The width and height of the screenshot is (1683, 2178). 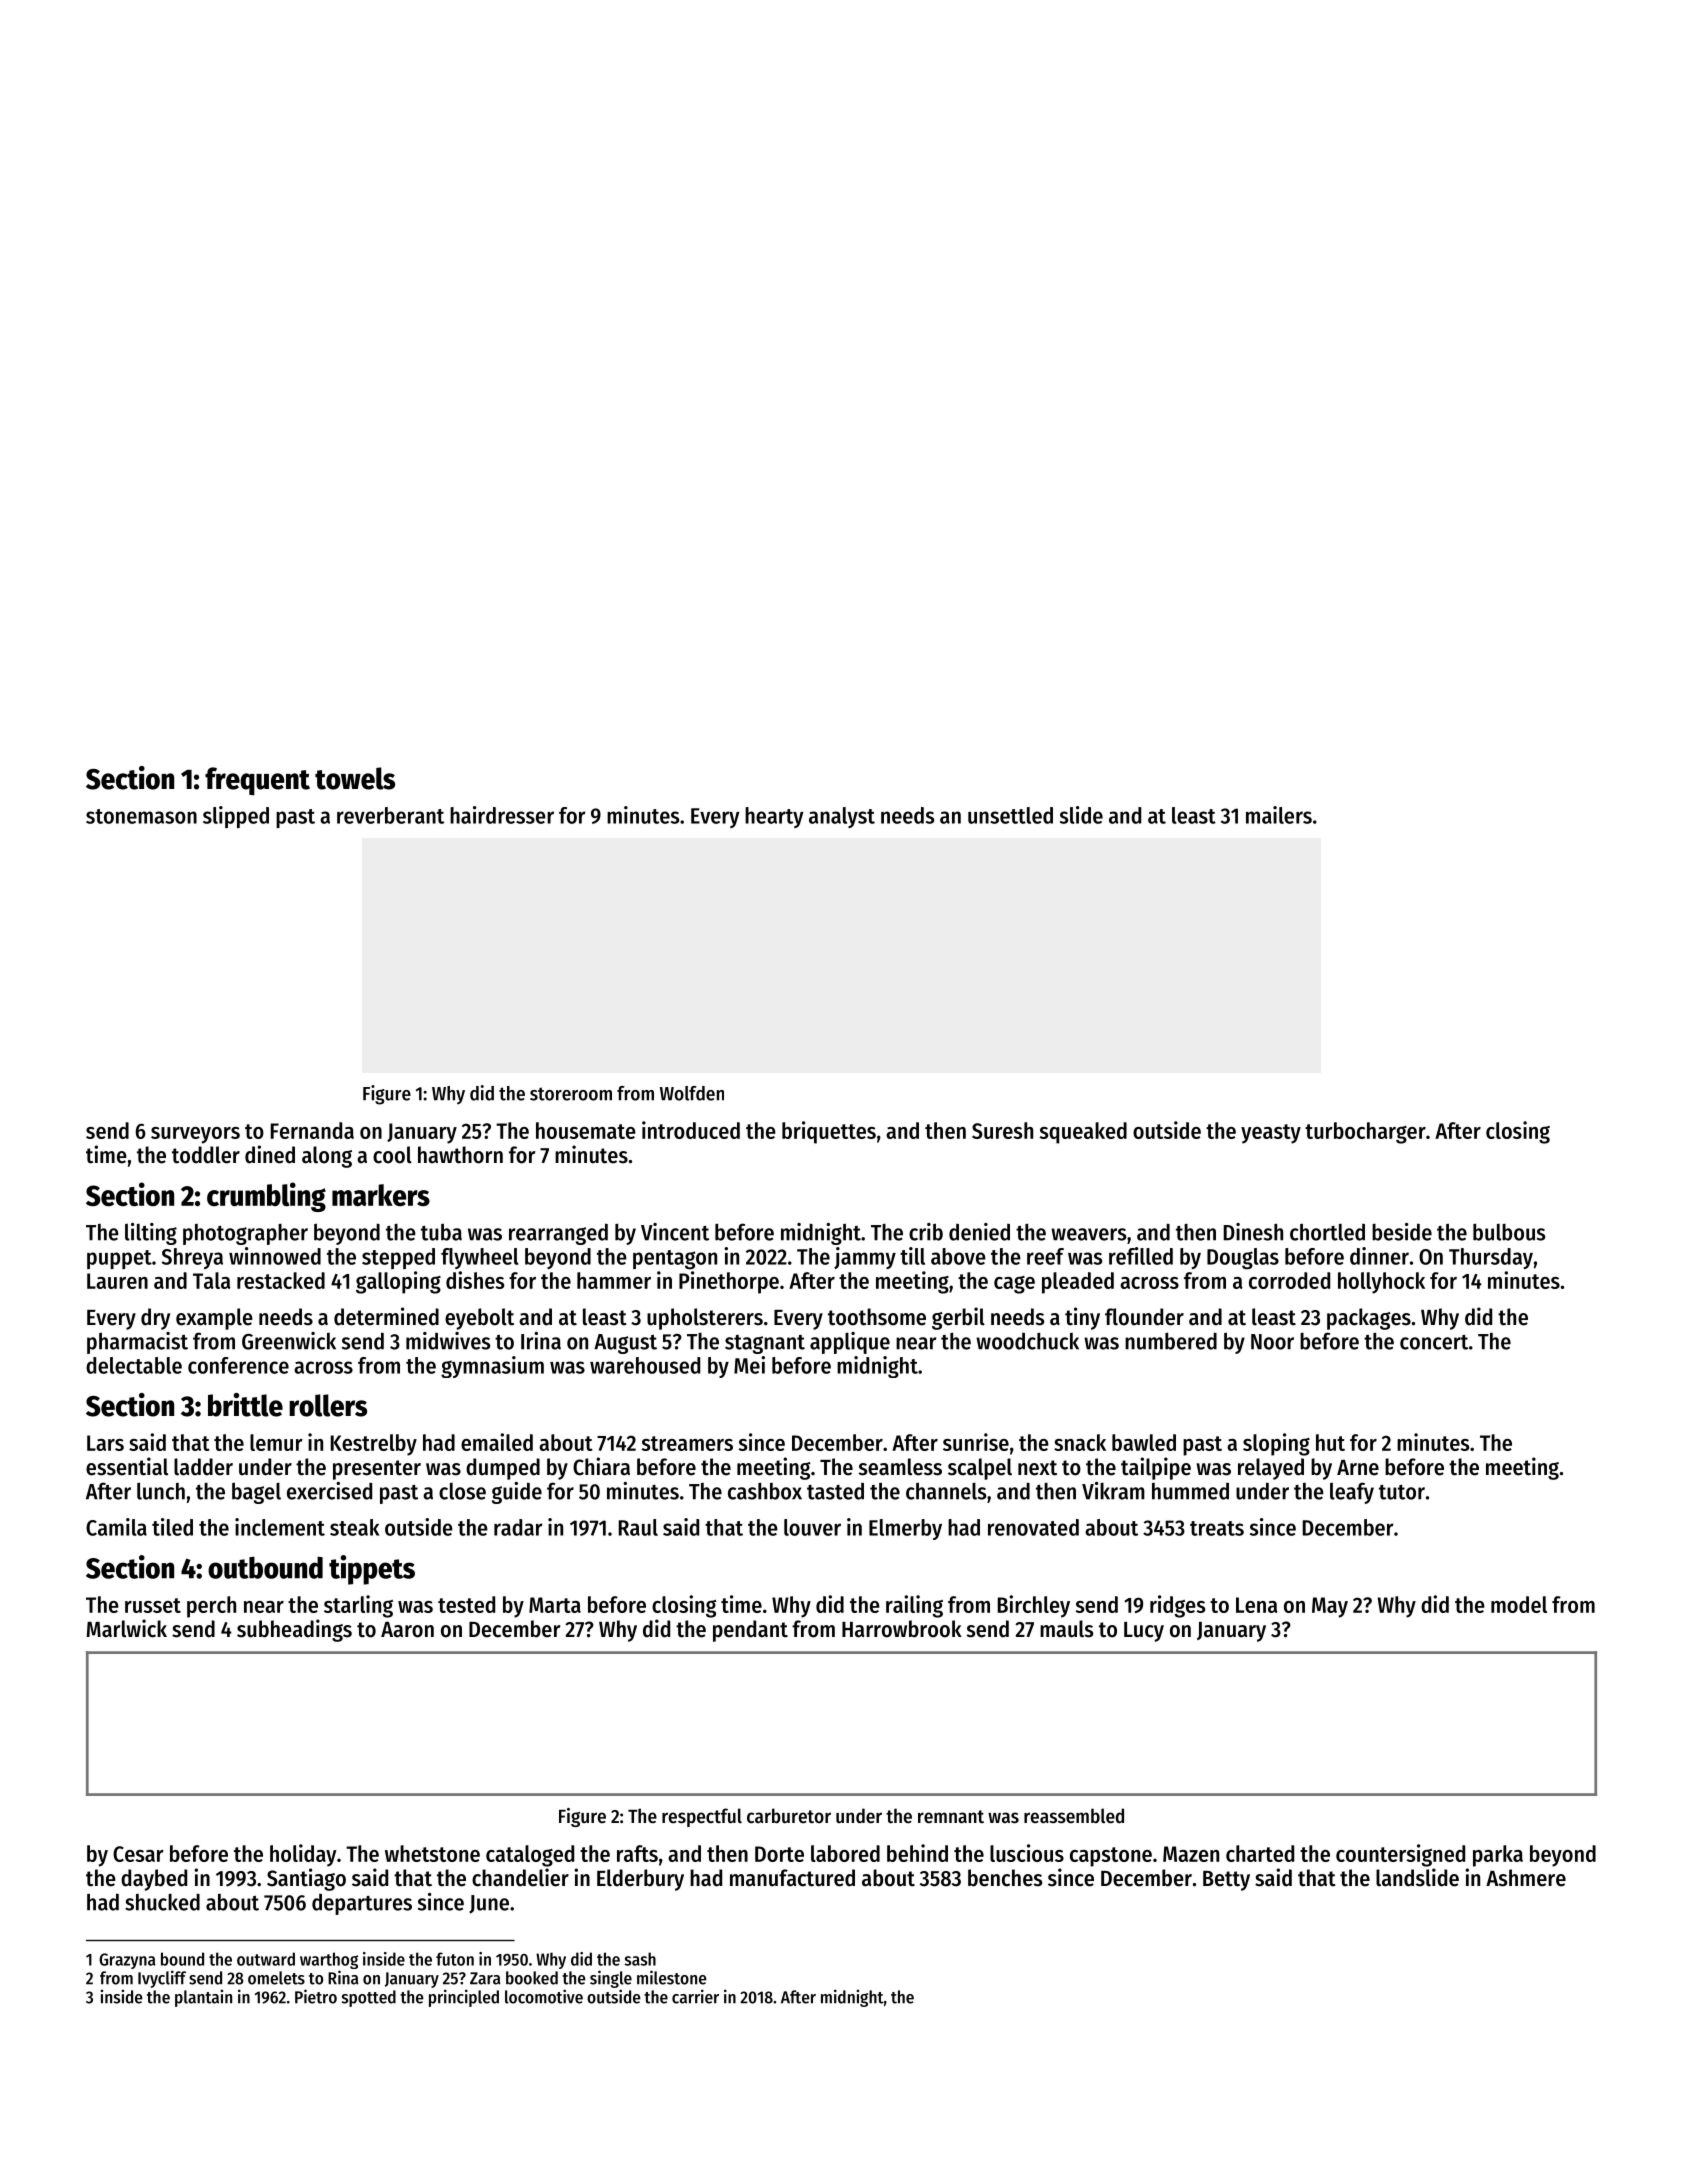 I want to click on Lucy, so click(x=1144, y=1632).
